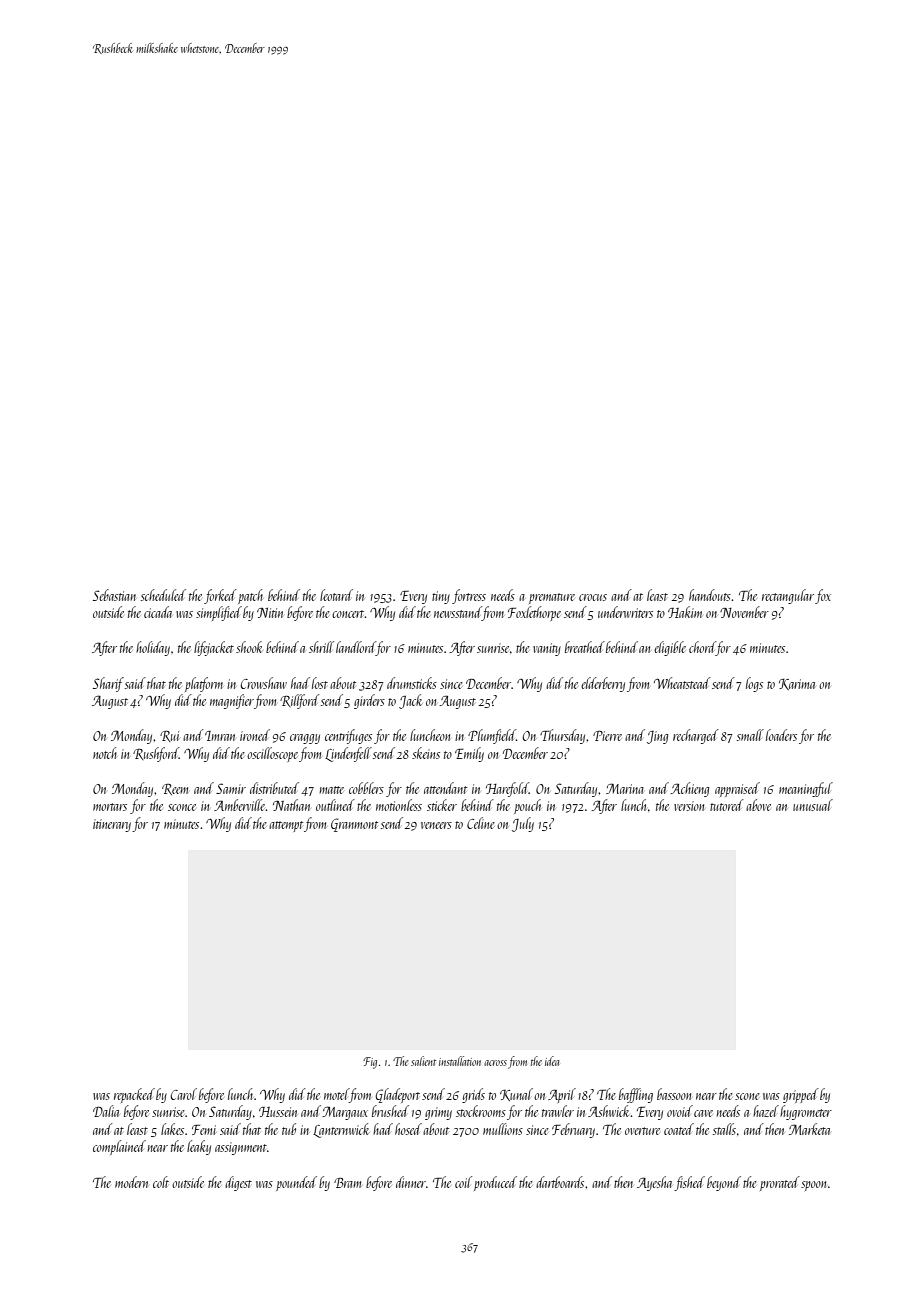 The height and width of the screenshot is (1308, 924). I want to click on attempt, so click(286, 826).
